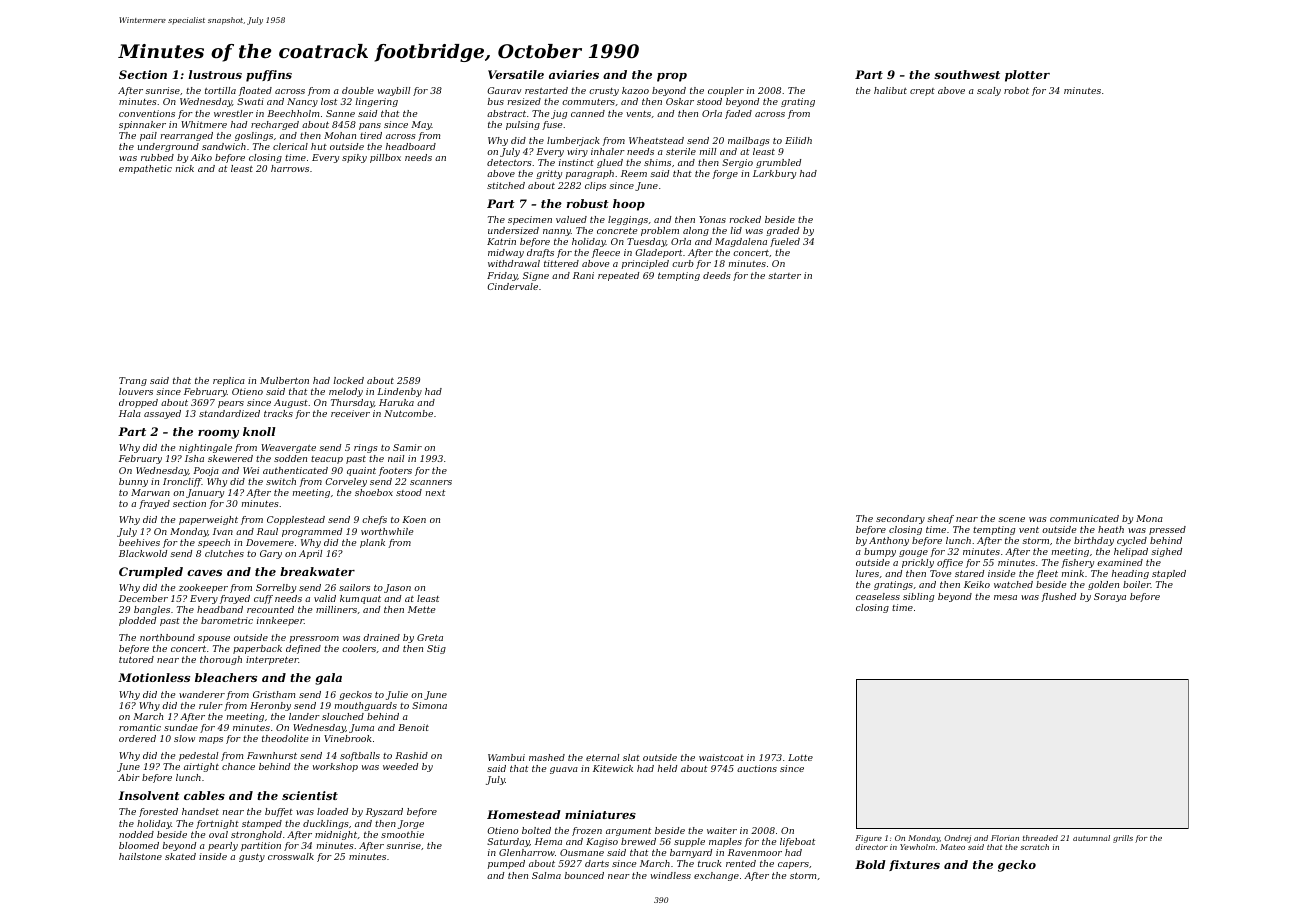 The width and height of the screenshot is (1308, 924). What do you see at coordinates (1005, 597) in the screenshot?
I see `mesa` at bounding box center [1005, 597].
